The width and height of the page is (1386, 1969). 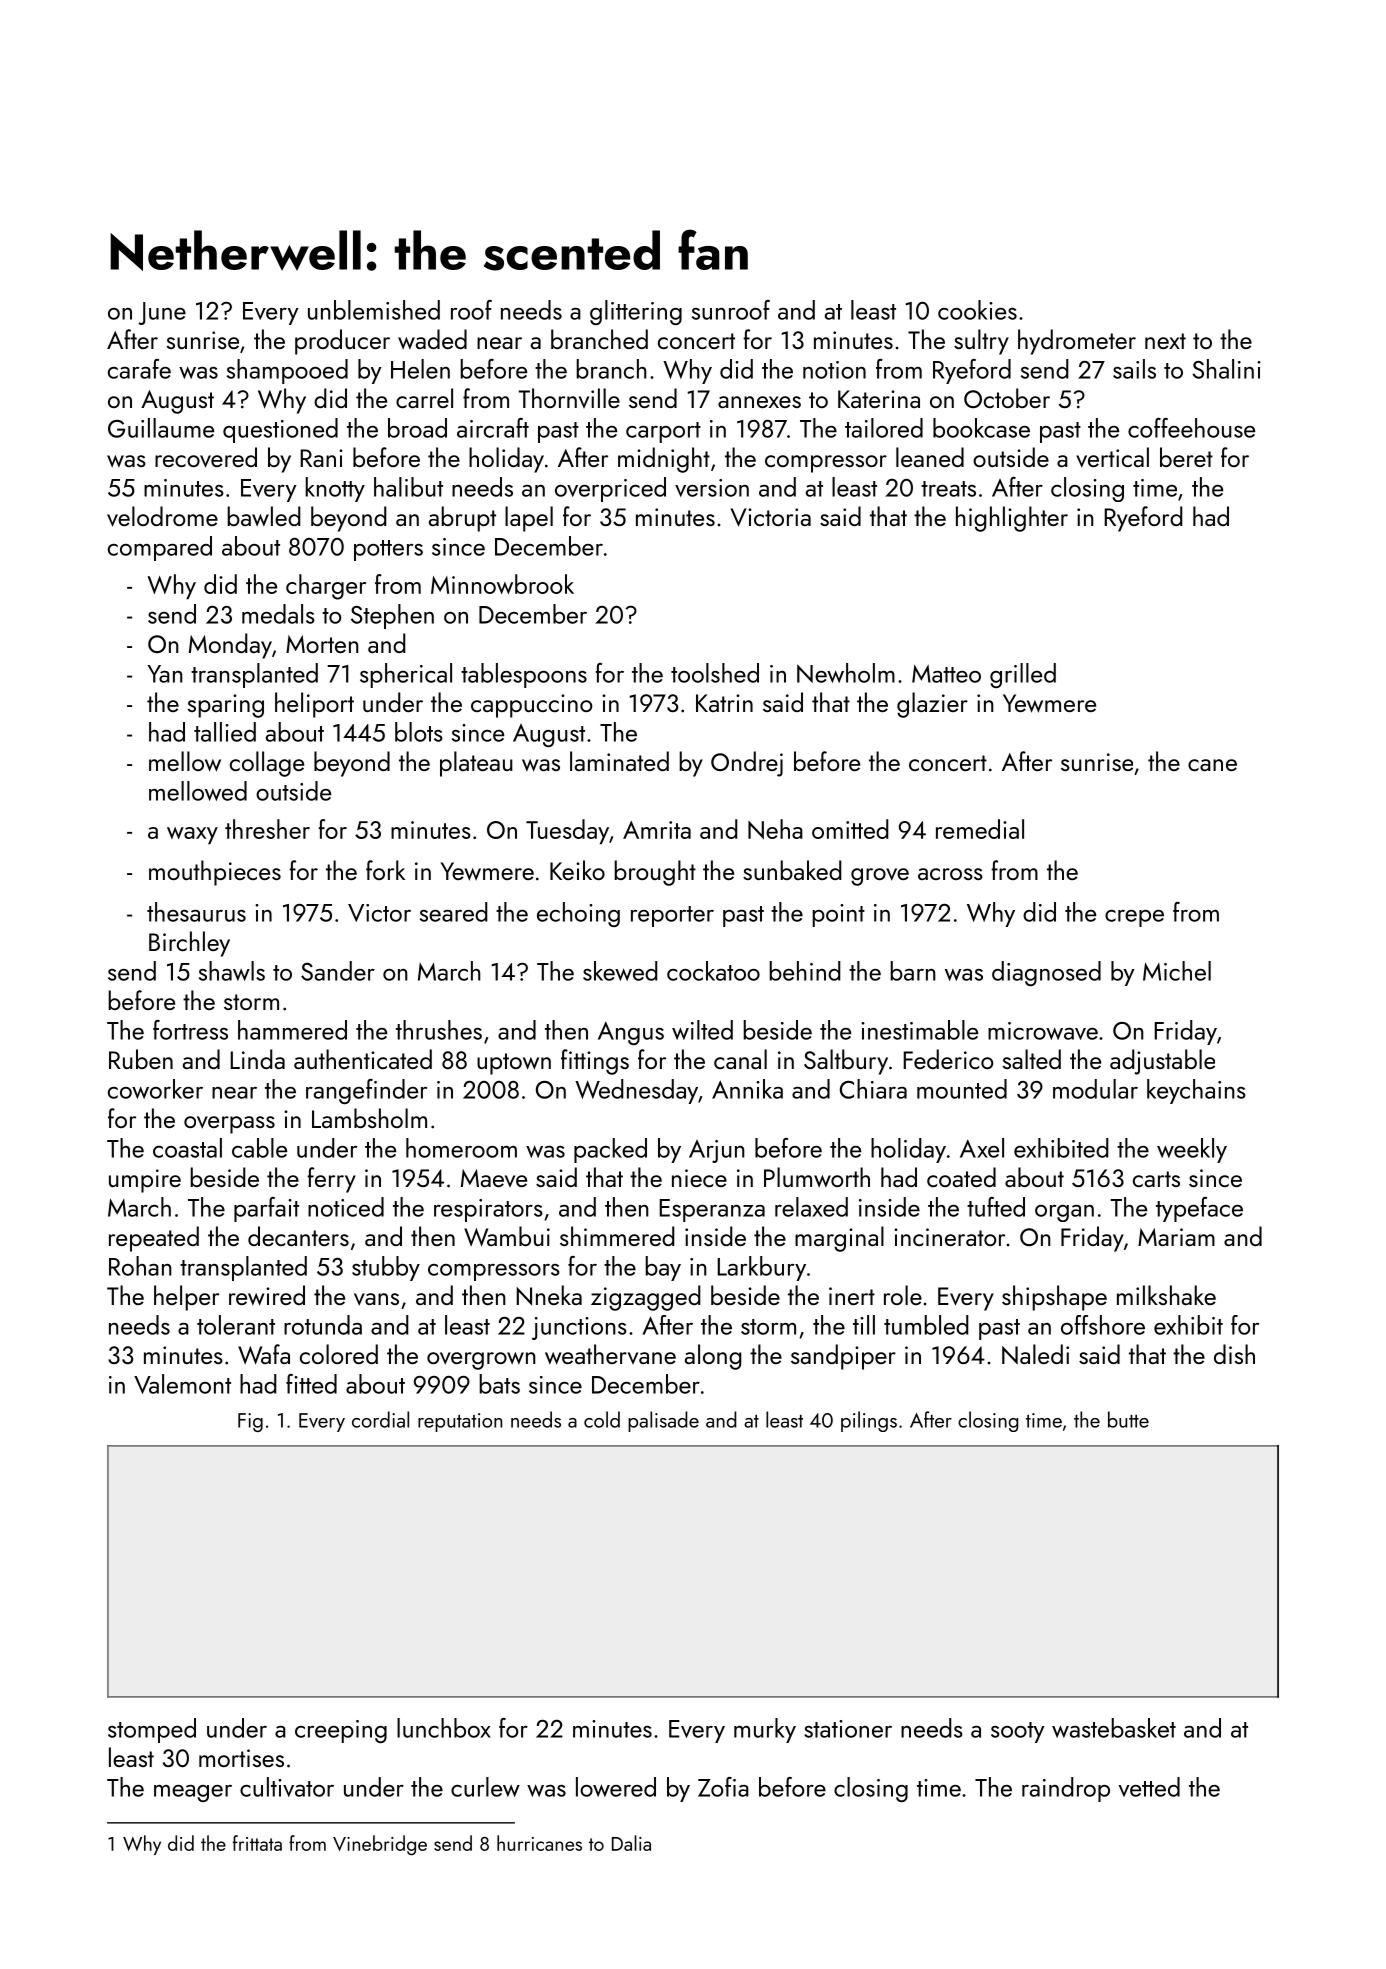 I want to click on butte, so click(x=1128, y=1419).
